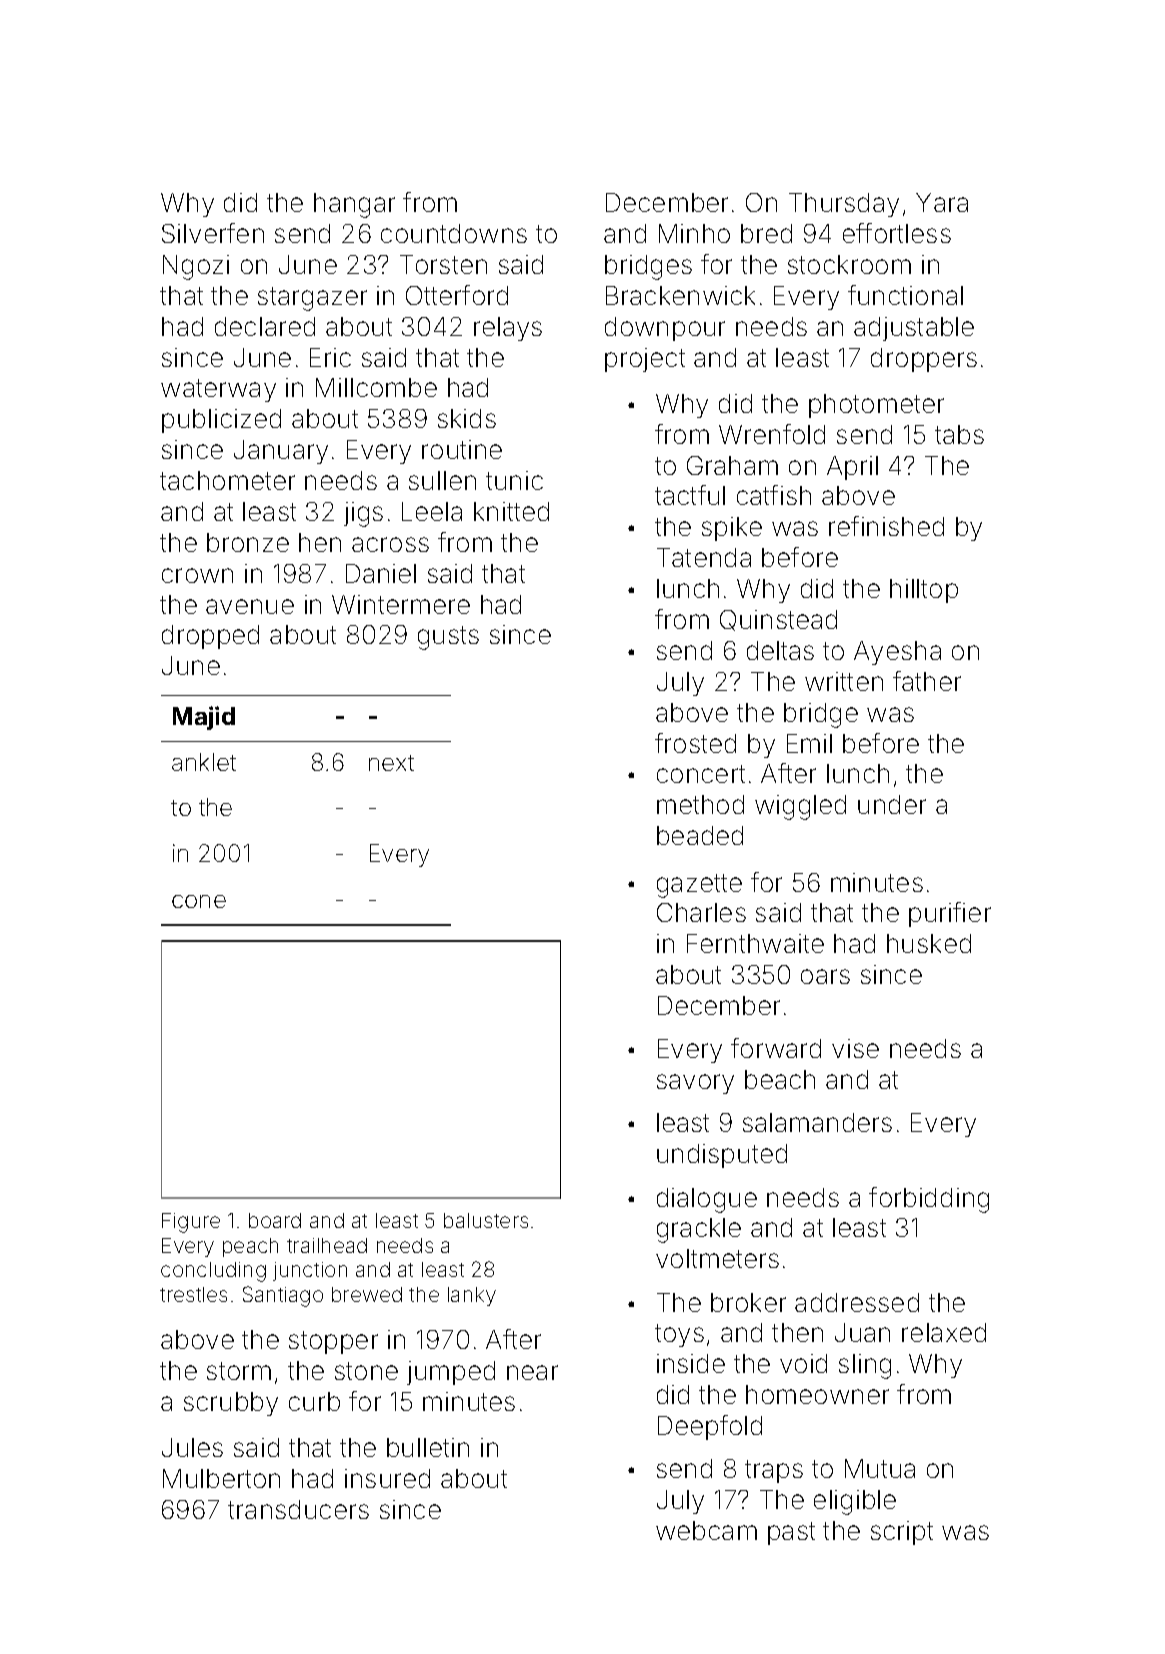 The height and width of the image is (1654, 1165). I want to click on Thursday, so click(844, 205).
